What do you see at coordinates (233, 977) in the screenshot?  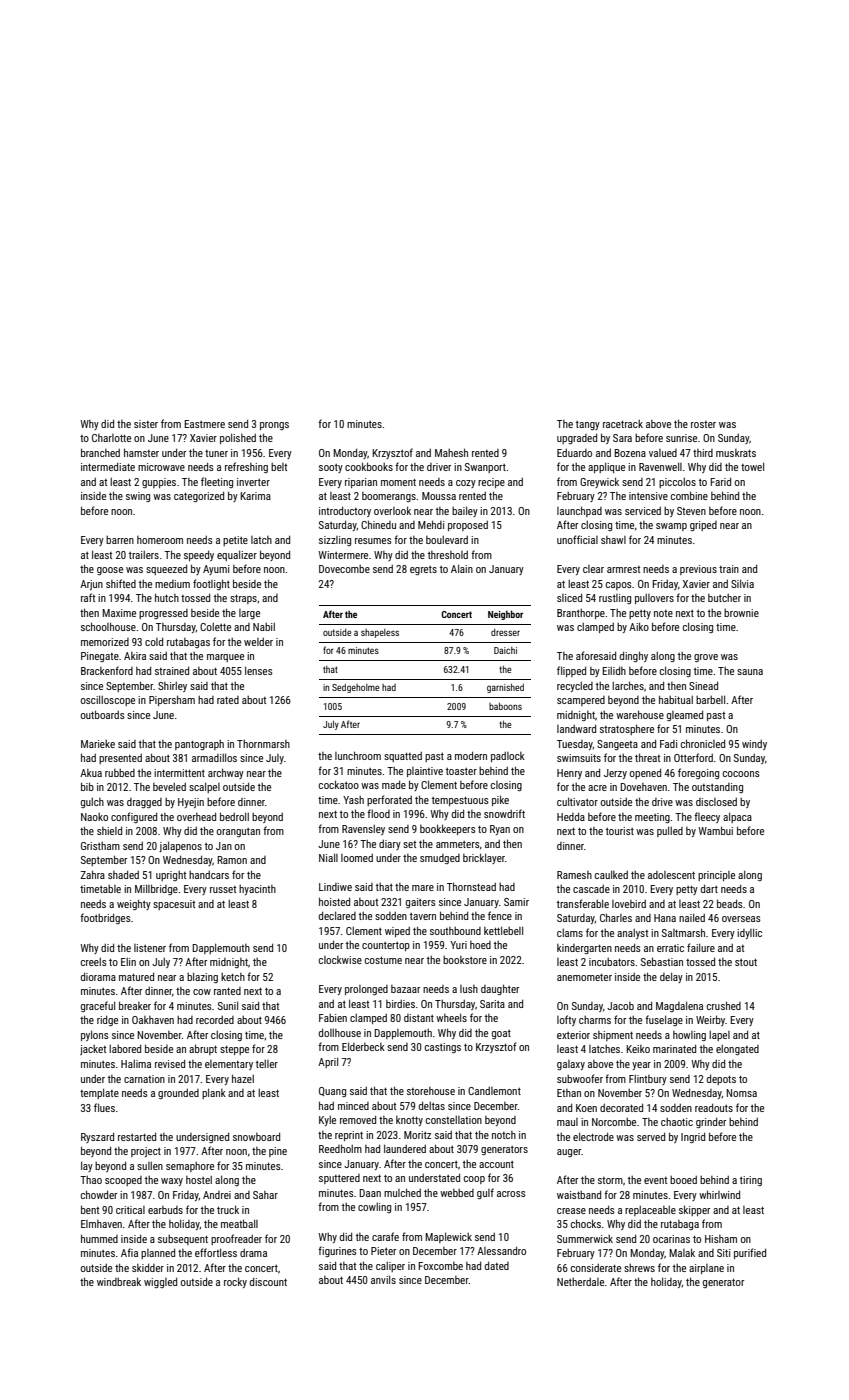 I see `ketch` at bounding box center [233, 977].
